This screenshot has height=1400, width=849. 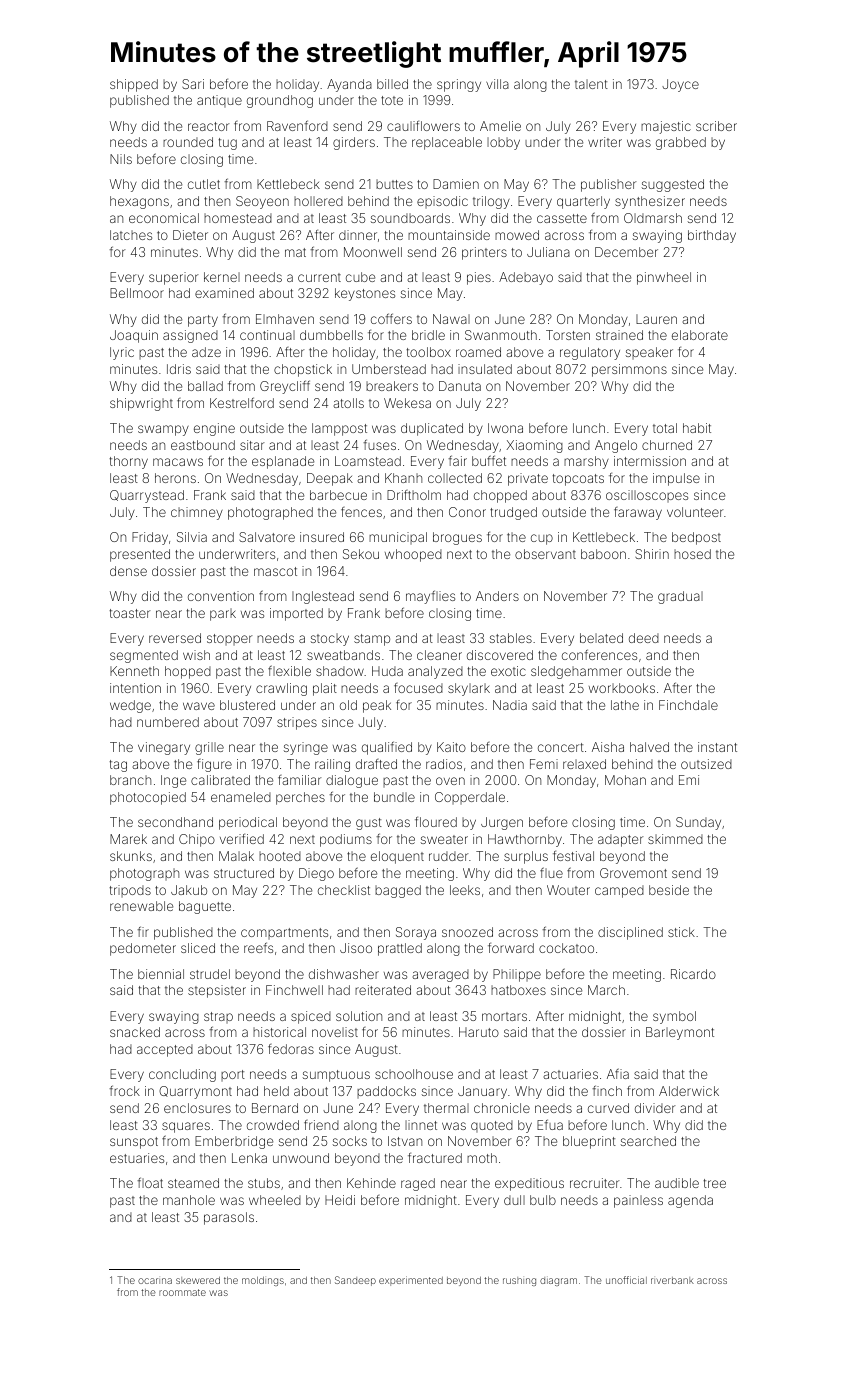 I want to click on moth, so click(x=482, y=1158).
